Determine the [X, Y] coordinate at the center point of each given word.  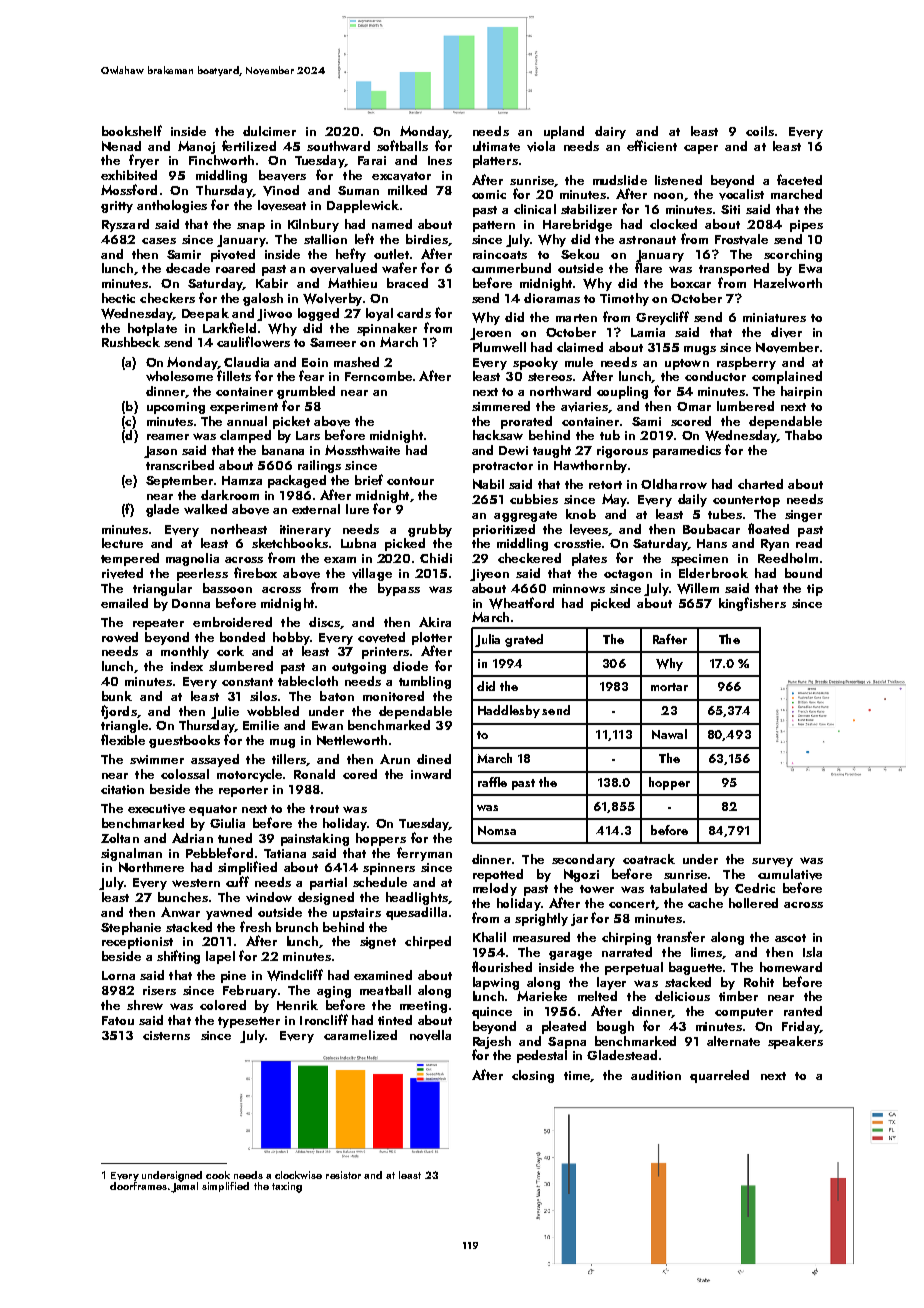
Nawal [669, 734]
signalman [131, 854]
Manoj [196, 147]
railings [319, 466]
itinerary [305, 531]
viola [541, 146]
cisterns [166, 1035]
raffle [492, 782]
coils [760, 131]
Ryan [775, 545]
